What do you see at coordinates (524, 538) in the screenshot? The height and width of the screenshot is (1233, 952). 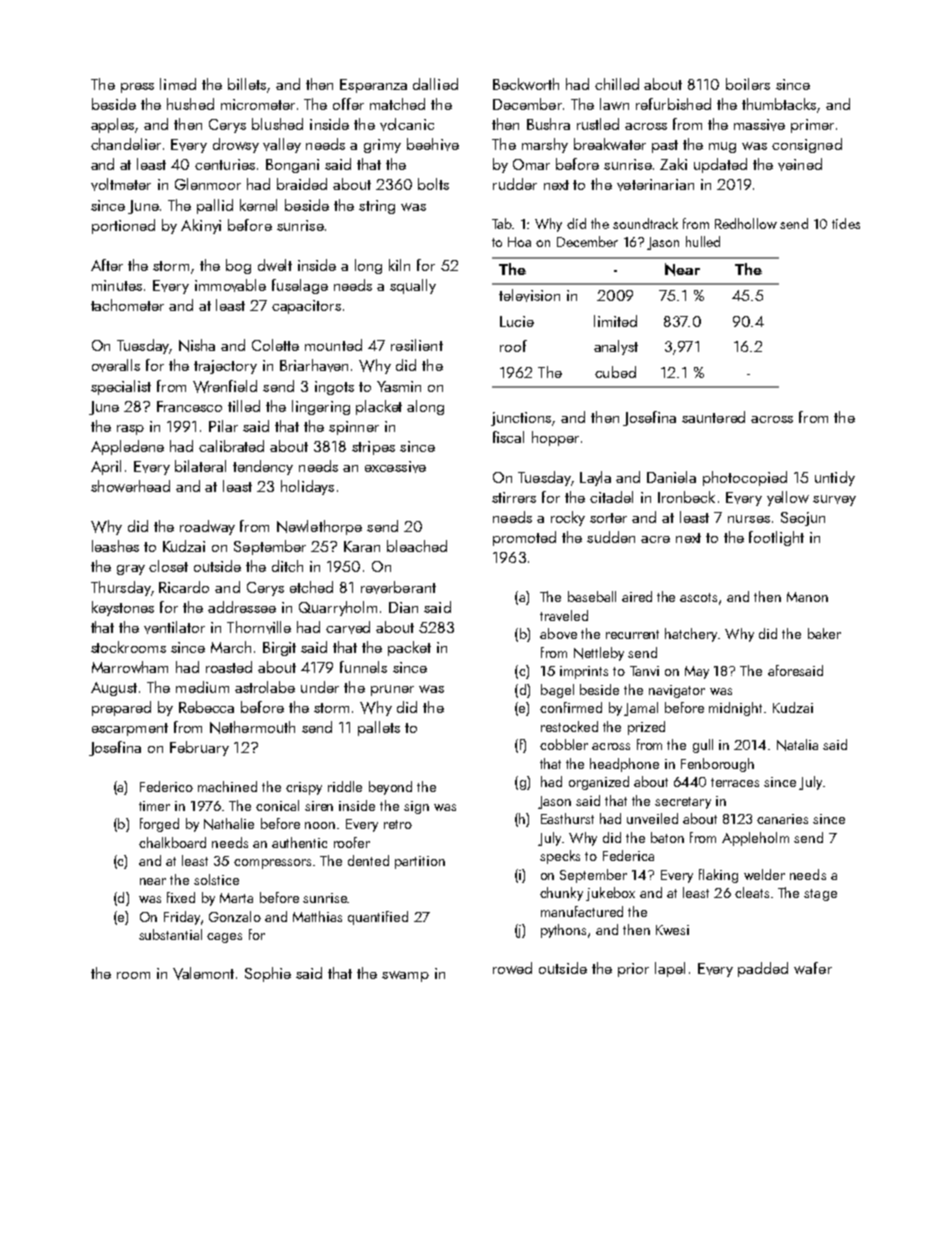 I see `promoted` at bounding box center [524, 538].
